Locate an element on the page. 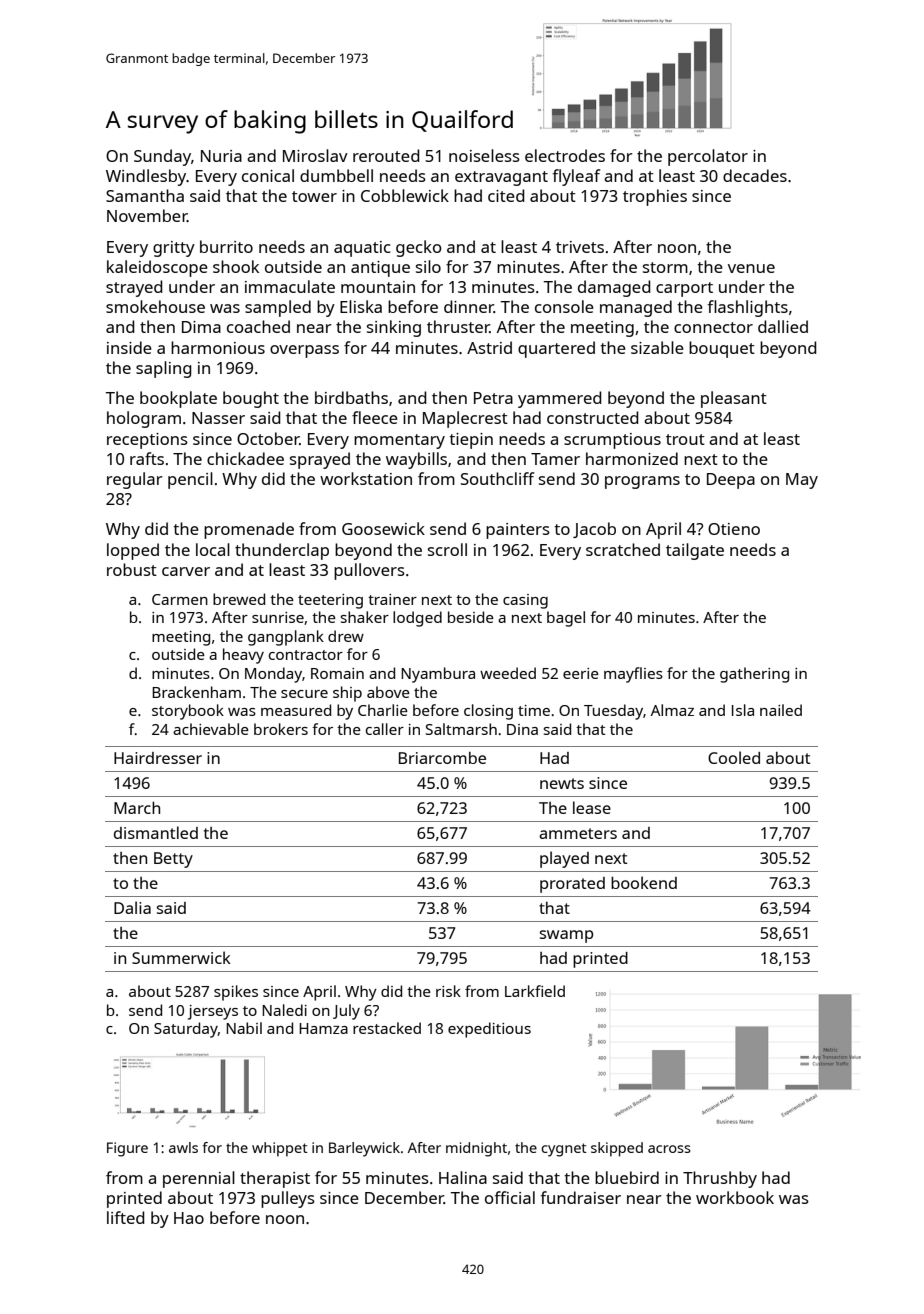 Image resolution: width=924 pixels, height=1314 pixels. electrodes is located at coordinates (565, 155).
